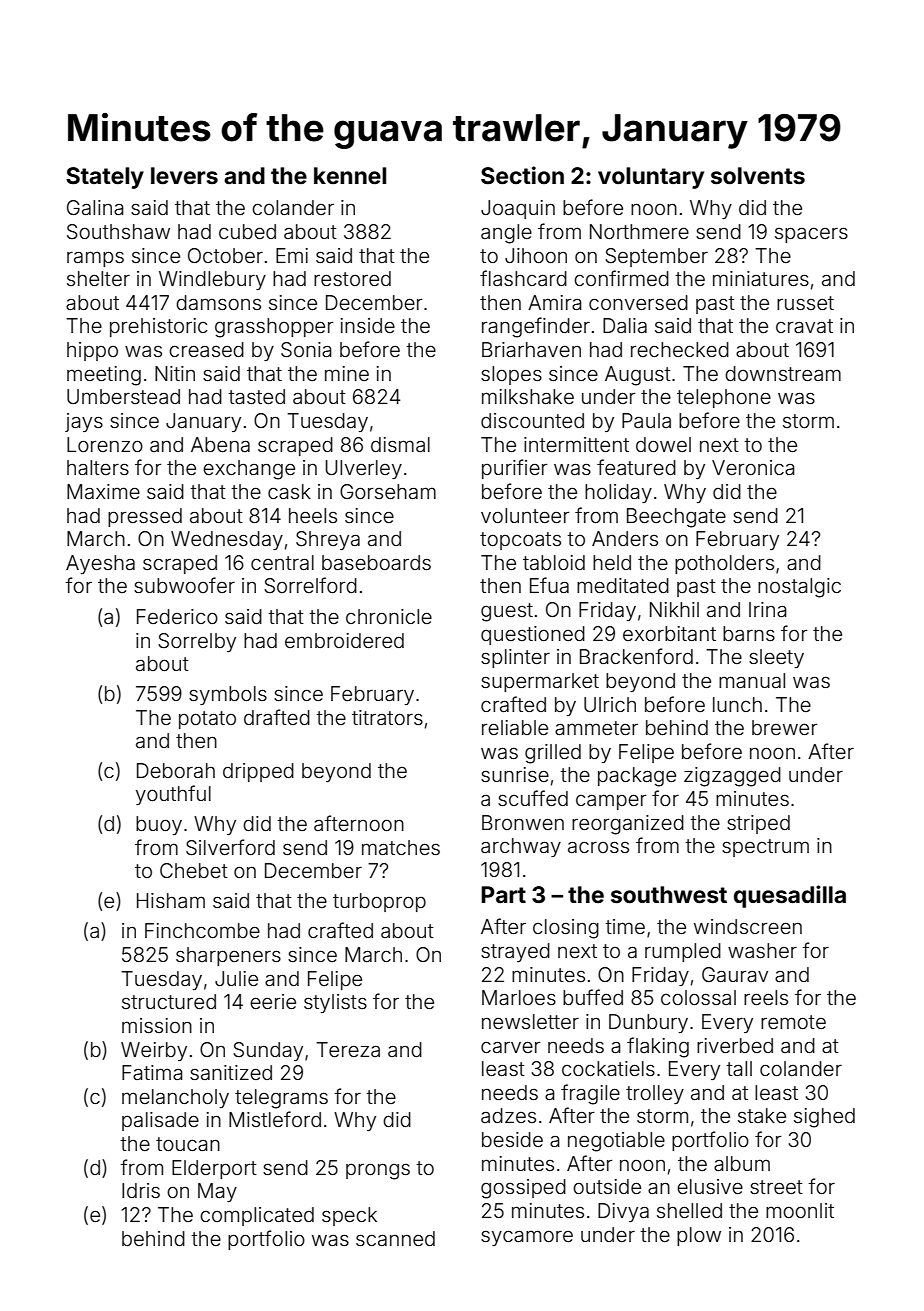  What do you see at coordinates (236, 978) in the screenshot?
I see `Julie` at bounding box center [236, 978].
